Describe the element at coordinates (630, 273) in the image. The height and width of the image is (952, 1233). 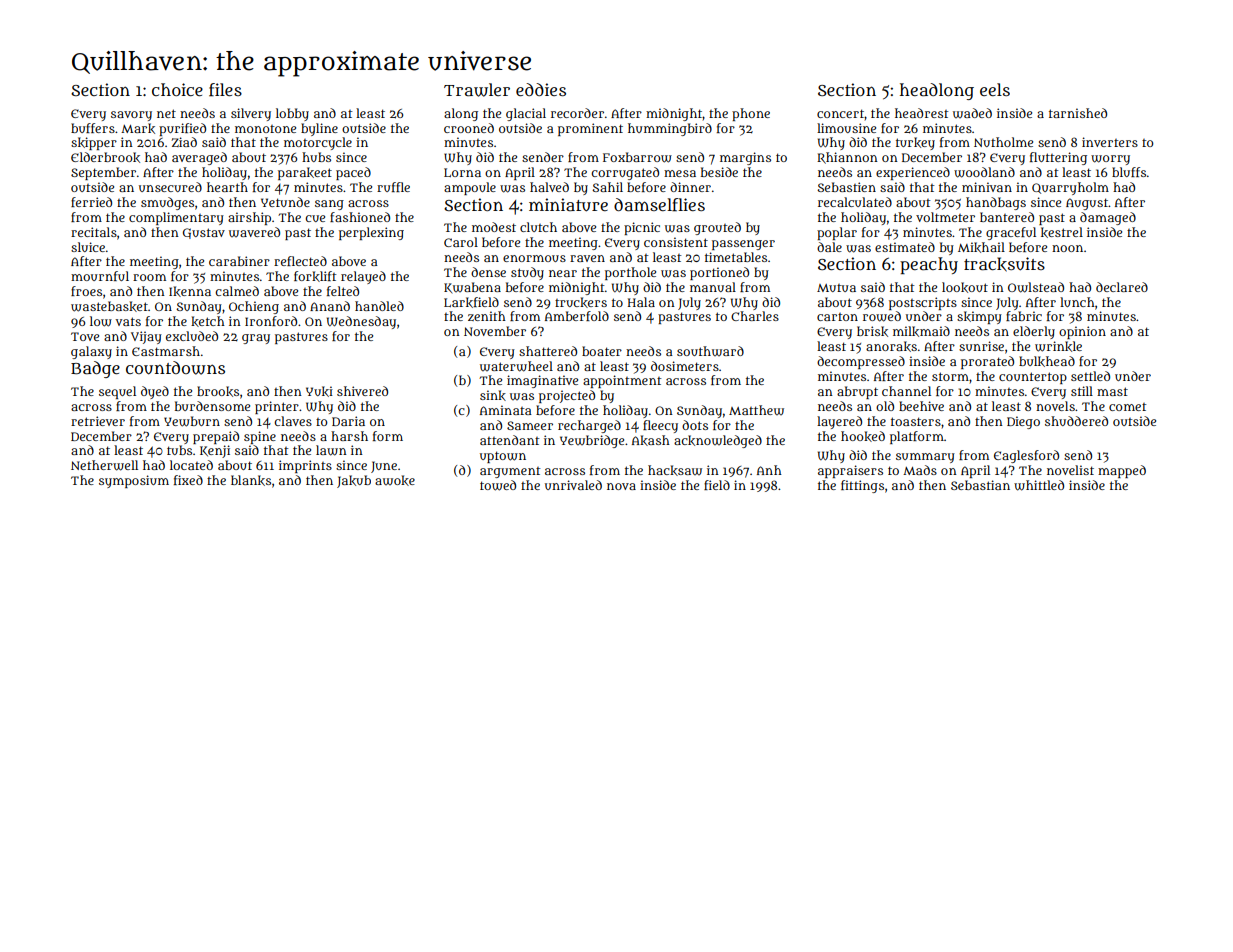
I see `porthole` at that location.
